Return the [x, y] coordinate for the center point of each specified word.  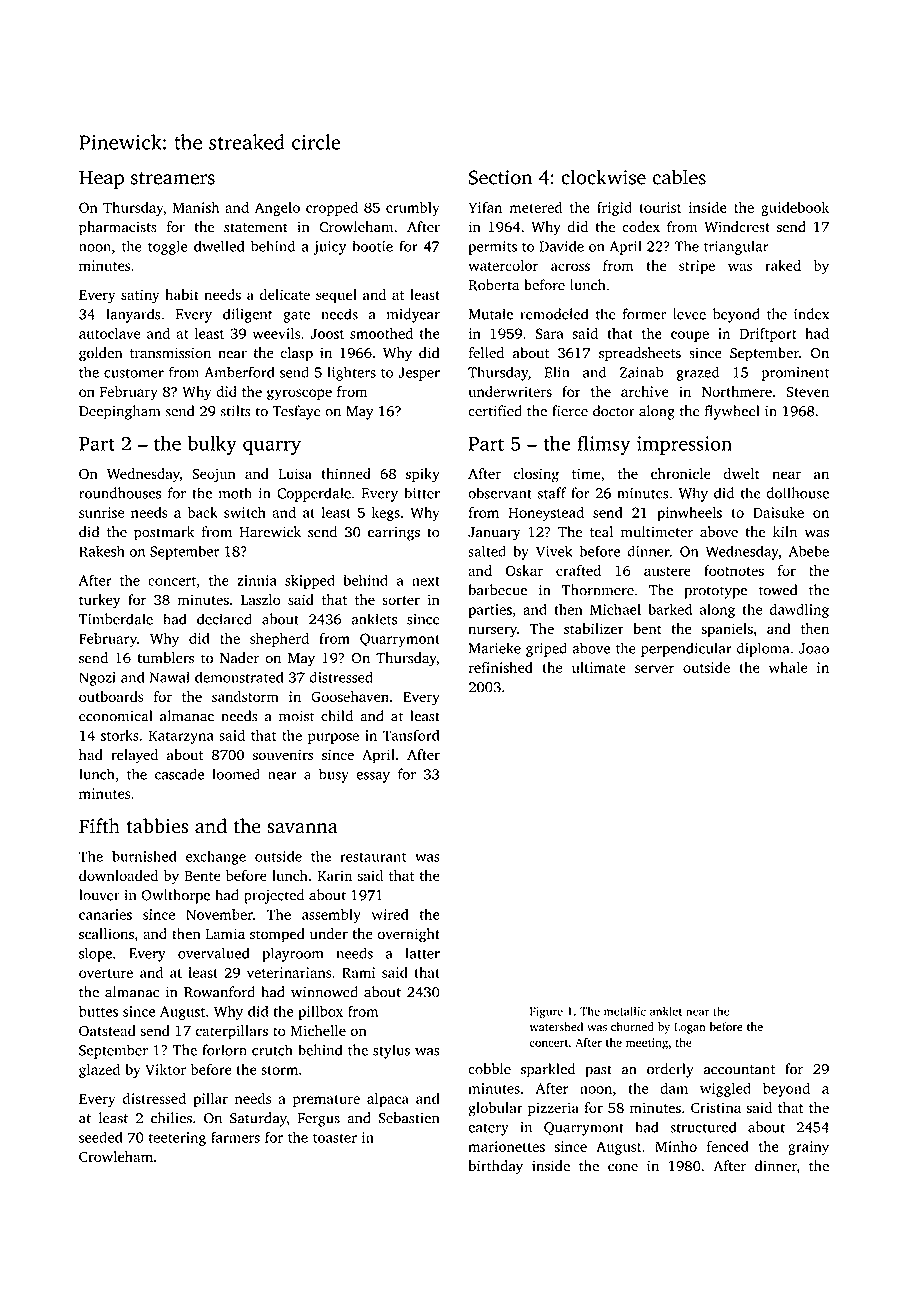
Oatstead [107, 1031]
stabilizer [594, 629]
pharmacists [118, 228]
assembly [331, 916]
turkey [99, 601]
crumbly [413, 209]
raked [783, 265]
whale [788, 667]
